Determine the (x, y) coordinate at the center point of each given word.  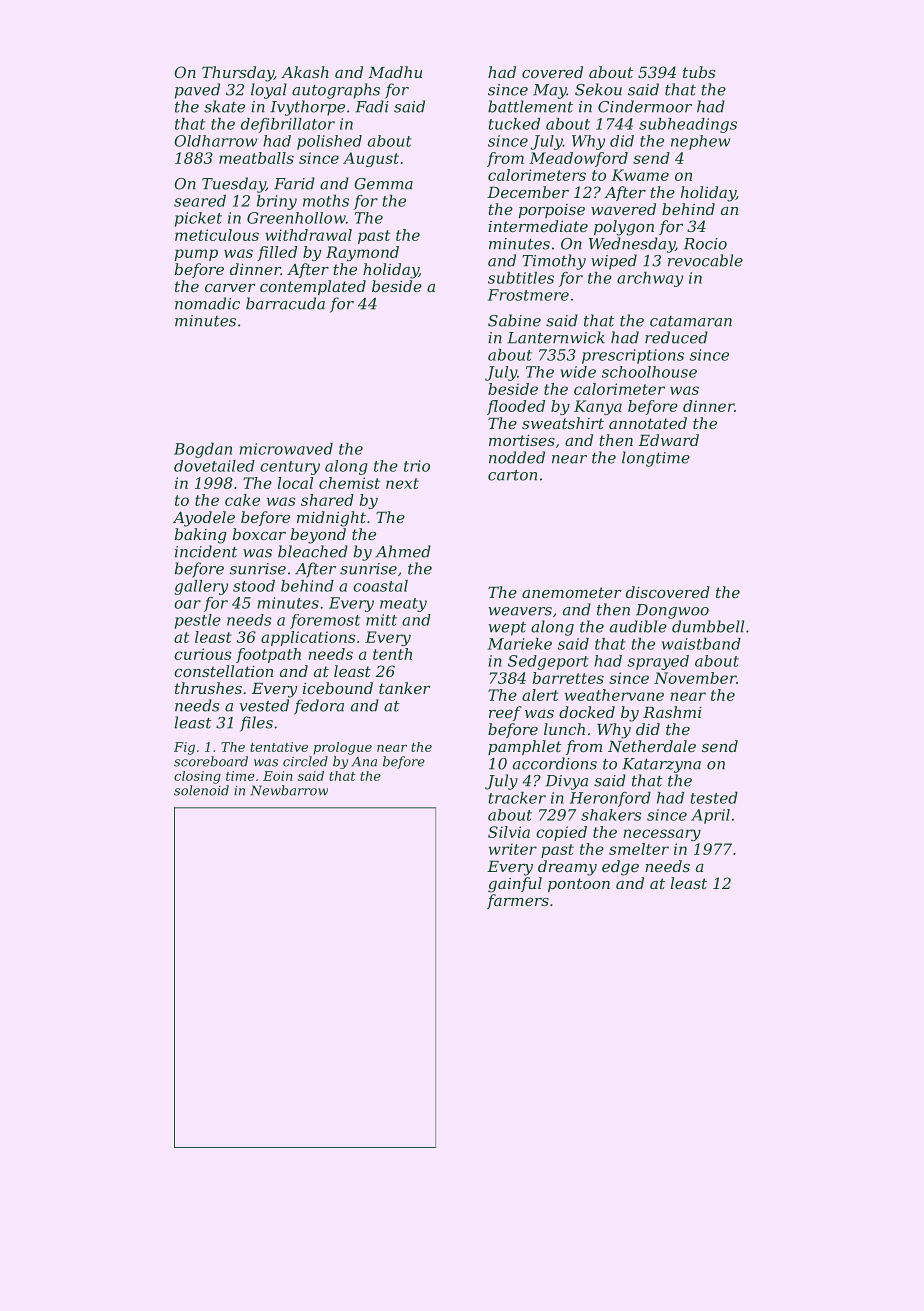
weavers (520, 611)
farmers (518, 901)
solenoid (201, 790)
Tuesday (234, 185)
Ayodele (204, 519)
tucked (514, 124)
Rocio (705, 244)
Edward (668, 440)
